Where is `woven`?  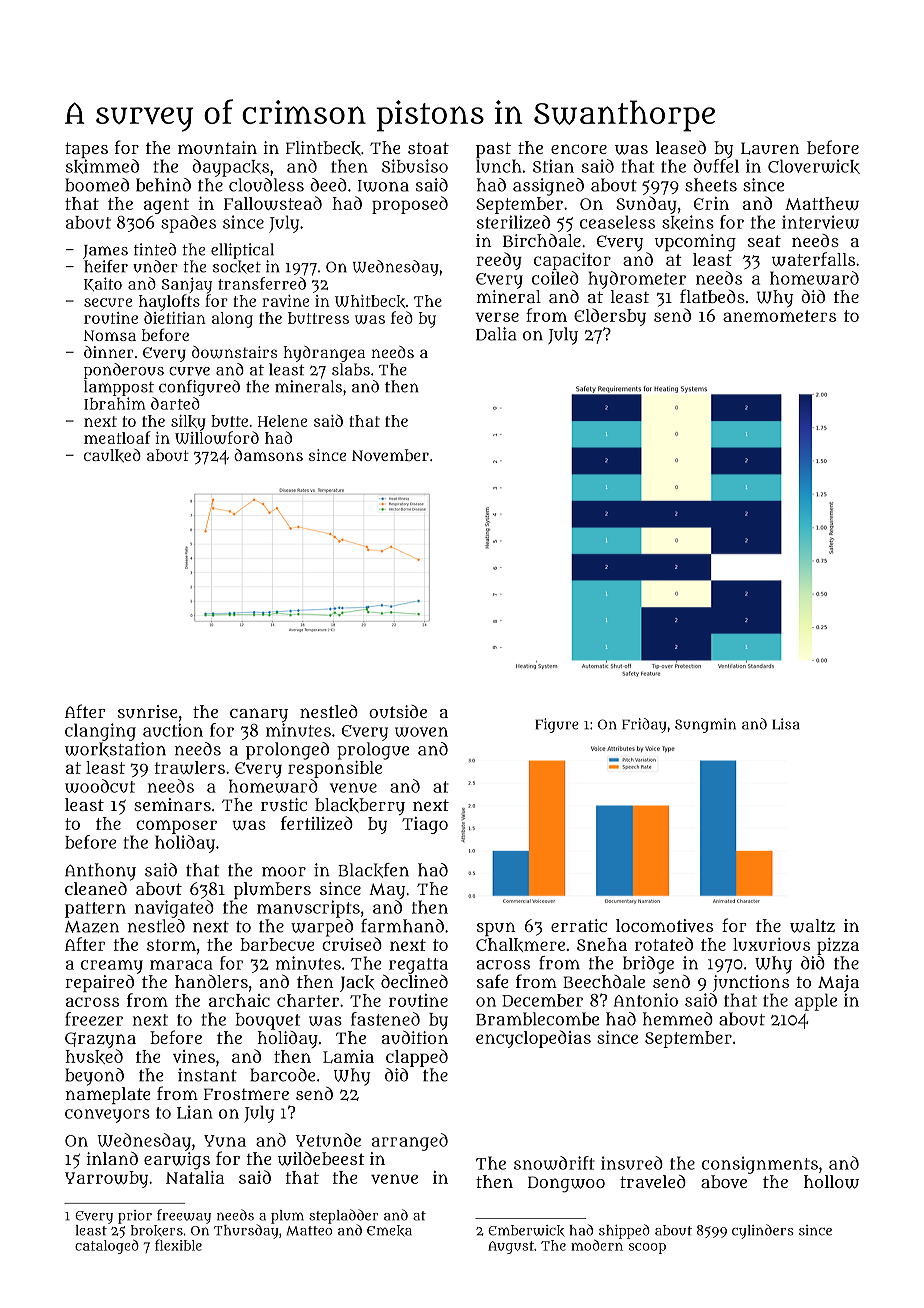 woven is located at coordinates (421, 732).
